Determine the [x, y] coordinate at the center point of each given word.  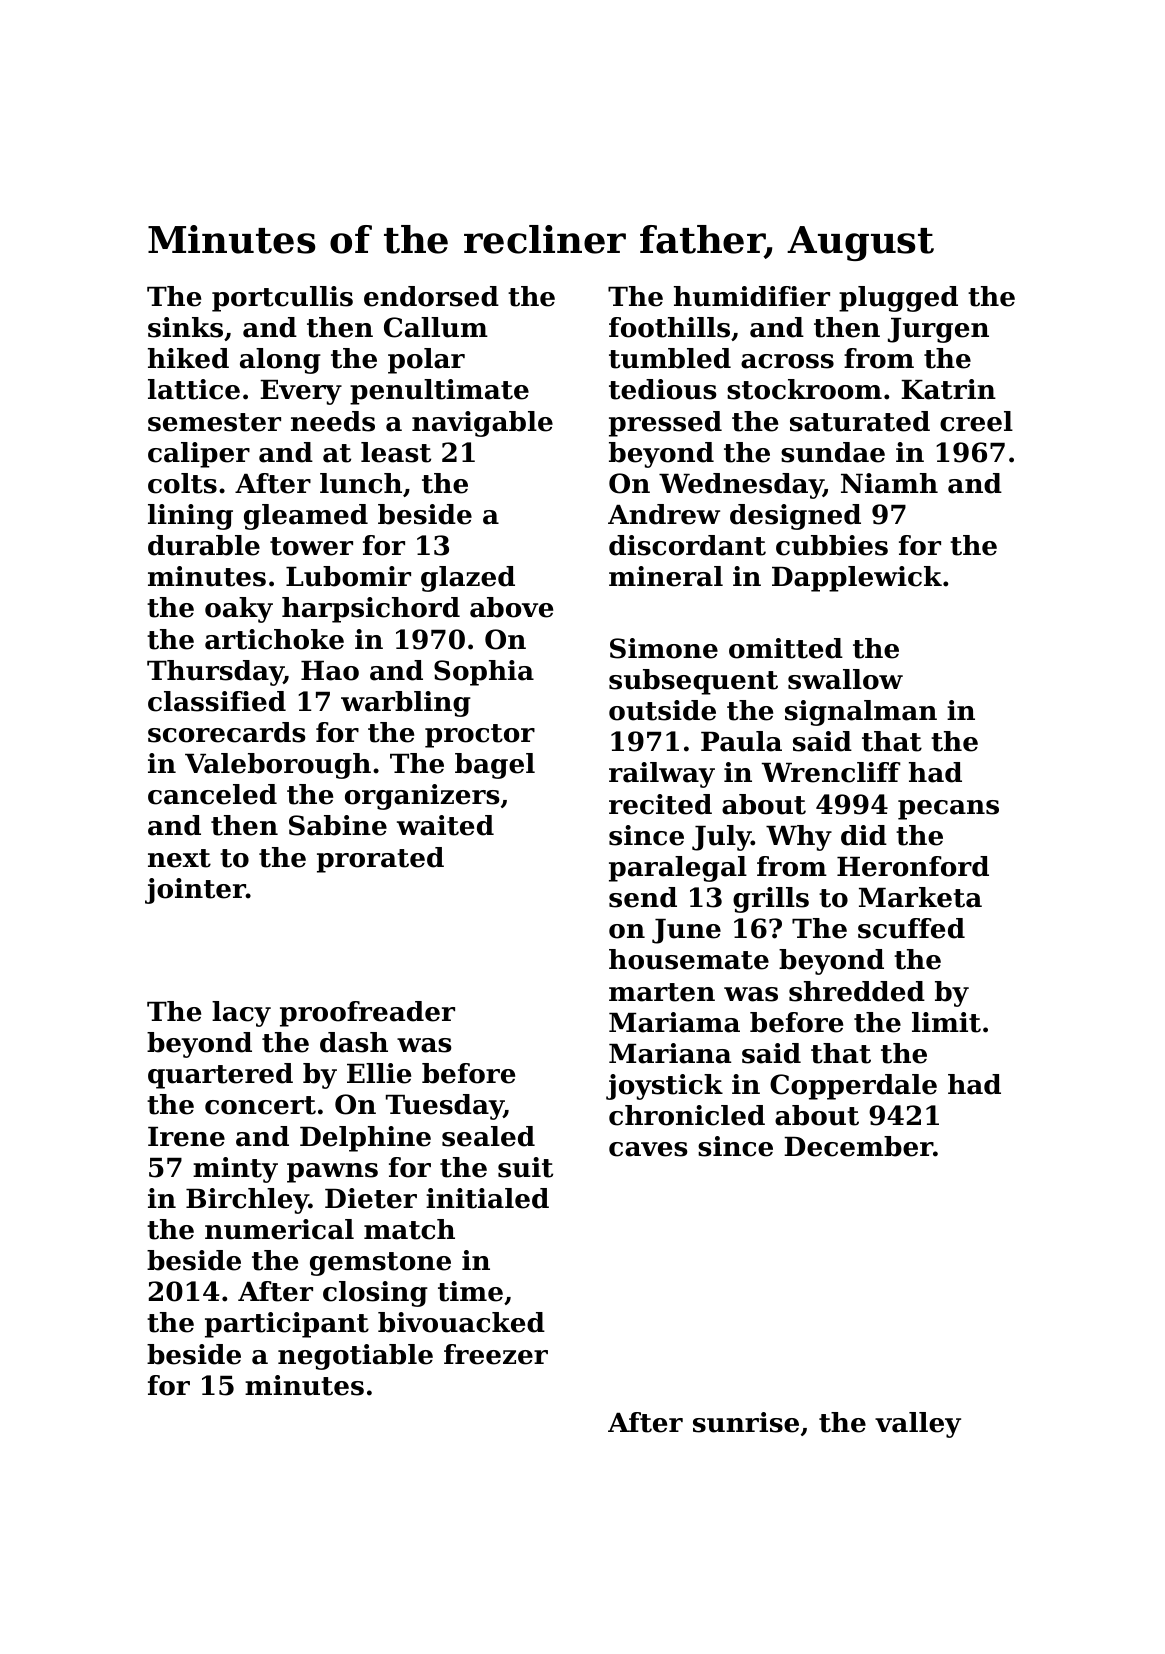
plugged [898, 299]
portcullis [282, 299]
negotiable [355, 1357]
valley [918, 1425]
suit [525, 1167]
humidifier [752, 296]
